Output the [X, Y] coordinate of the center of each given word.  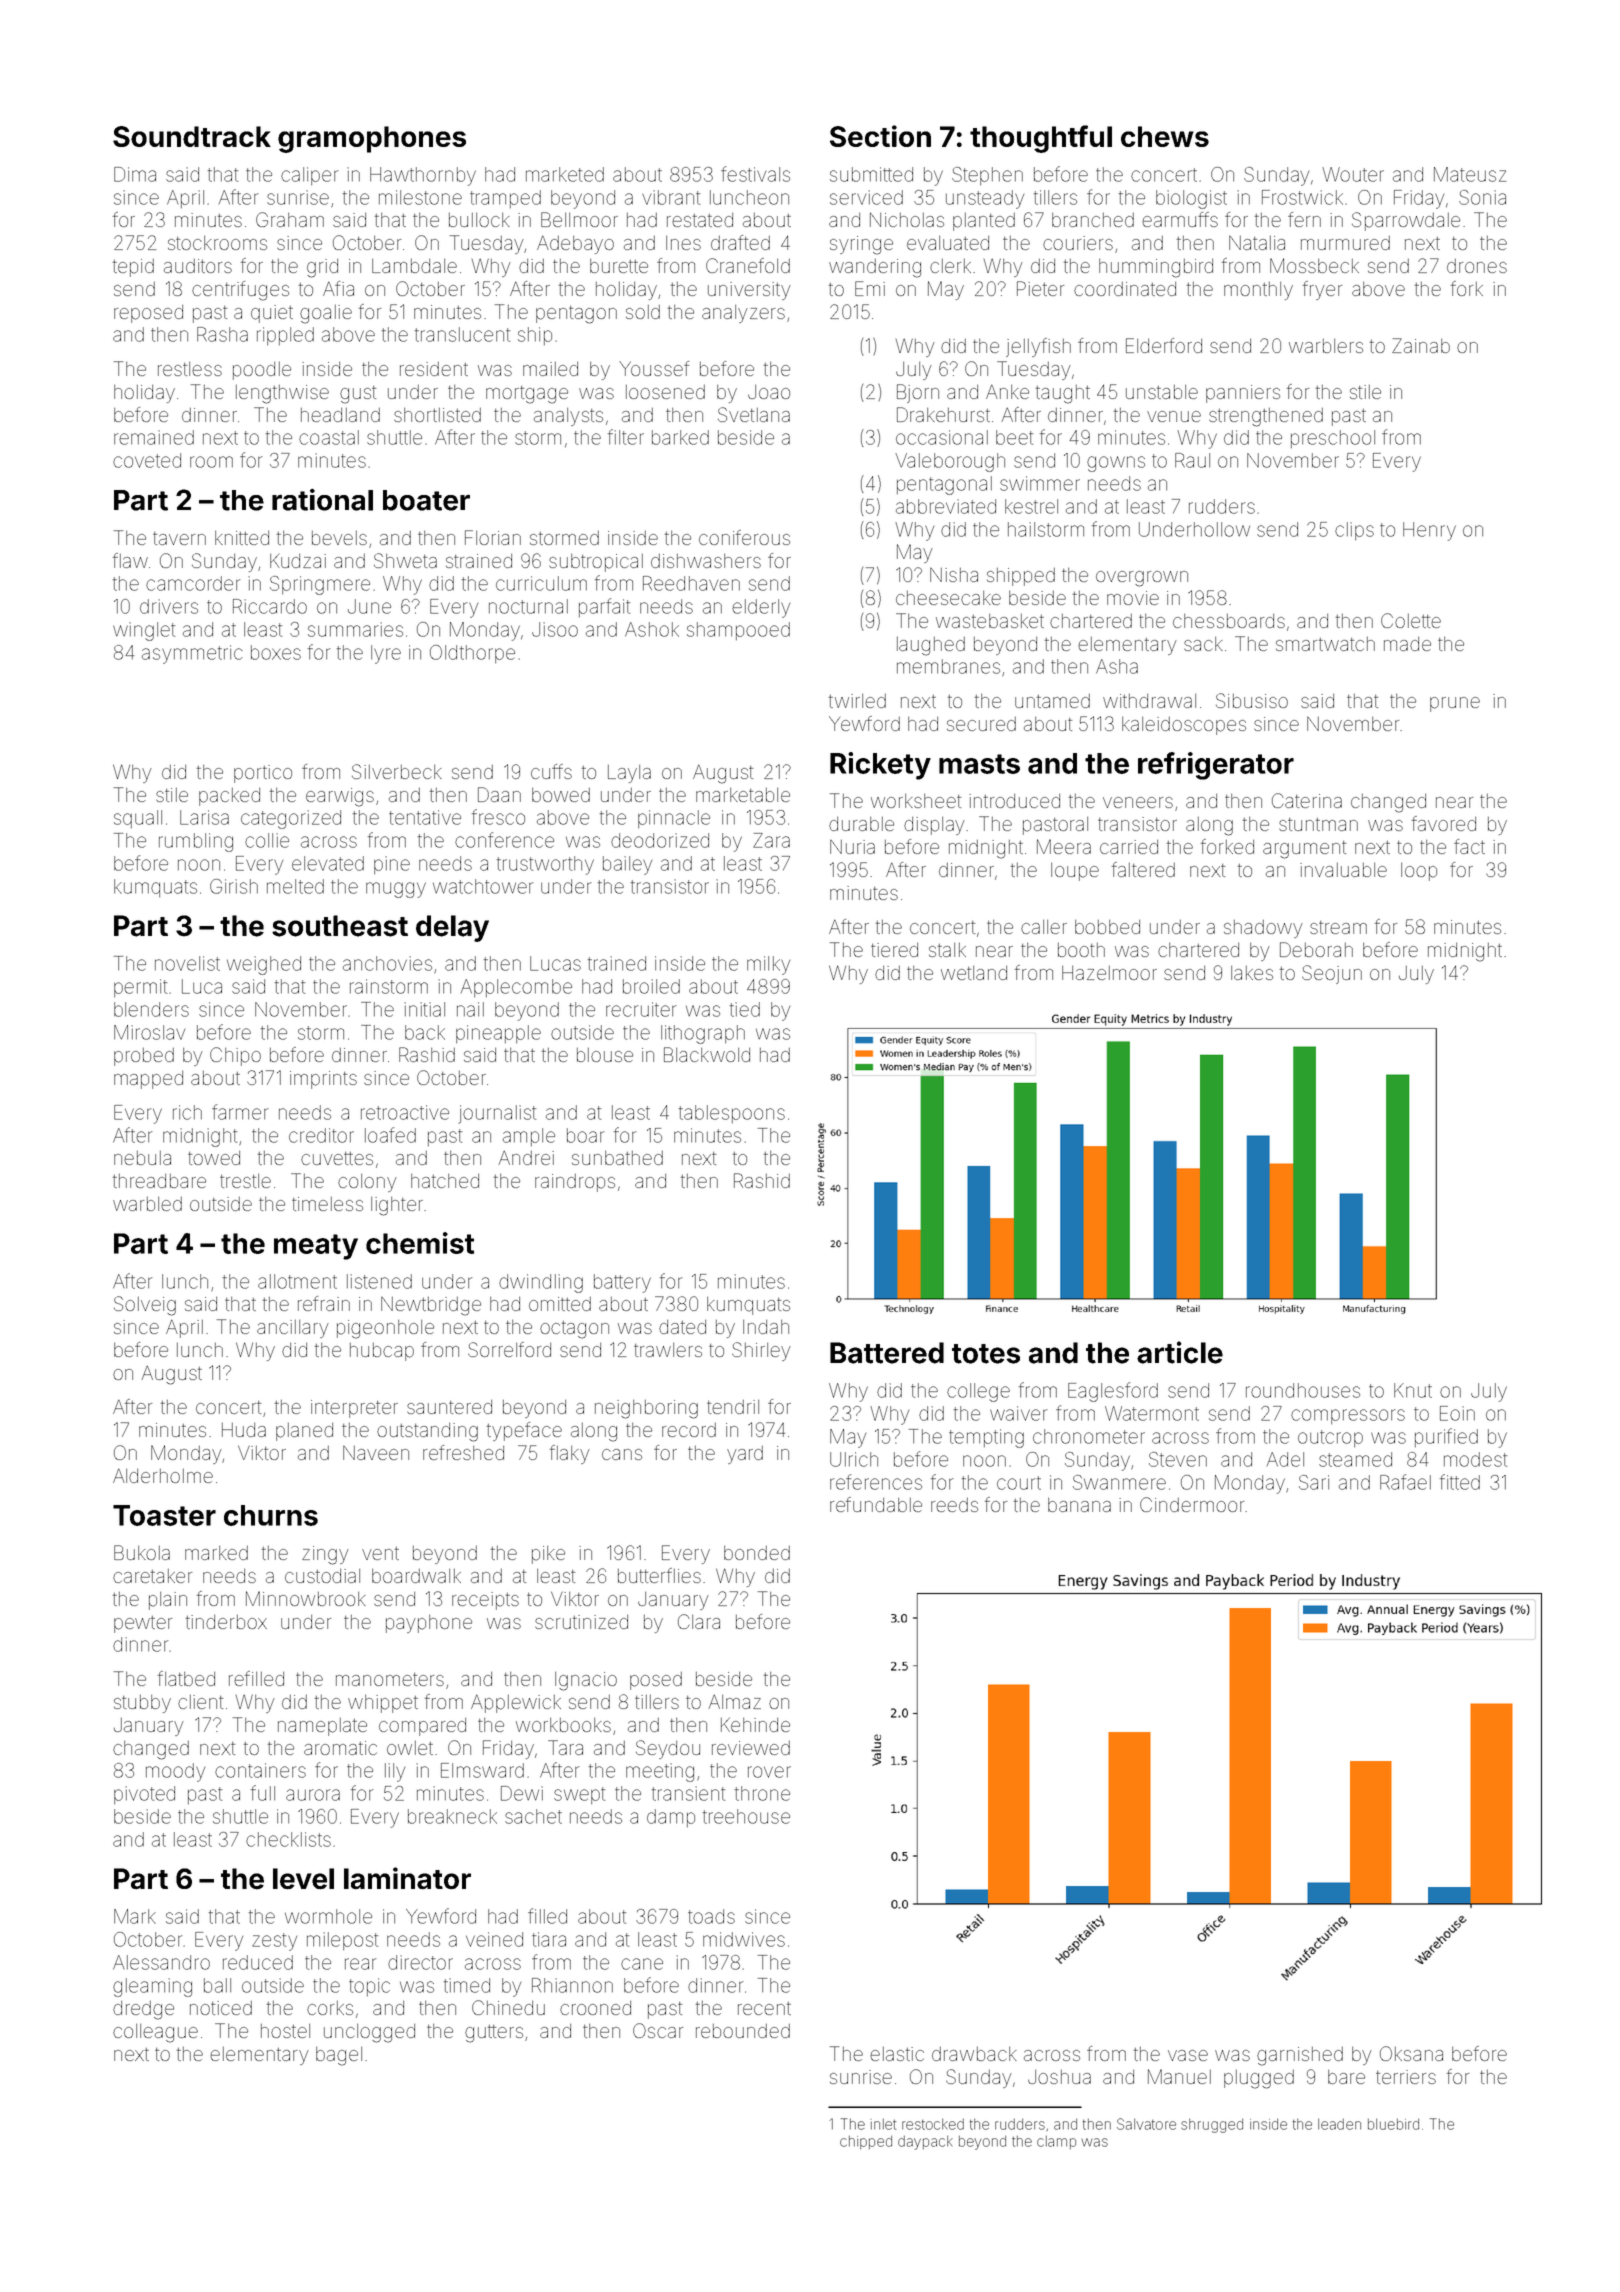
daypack [925, 2143]
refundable [876, 1504]
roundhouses [1303, 1390]
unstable [1162, 392]
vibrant [671, 197]
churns [271, 1515]
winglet [144, 631]
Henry [1429, 531]
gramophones [372, 139]
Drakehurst [943, 414]
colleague [155, 2033]
